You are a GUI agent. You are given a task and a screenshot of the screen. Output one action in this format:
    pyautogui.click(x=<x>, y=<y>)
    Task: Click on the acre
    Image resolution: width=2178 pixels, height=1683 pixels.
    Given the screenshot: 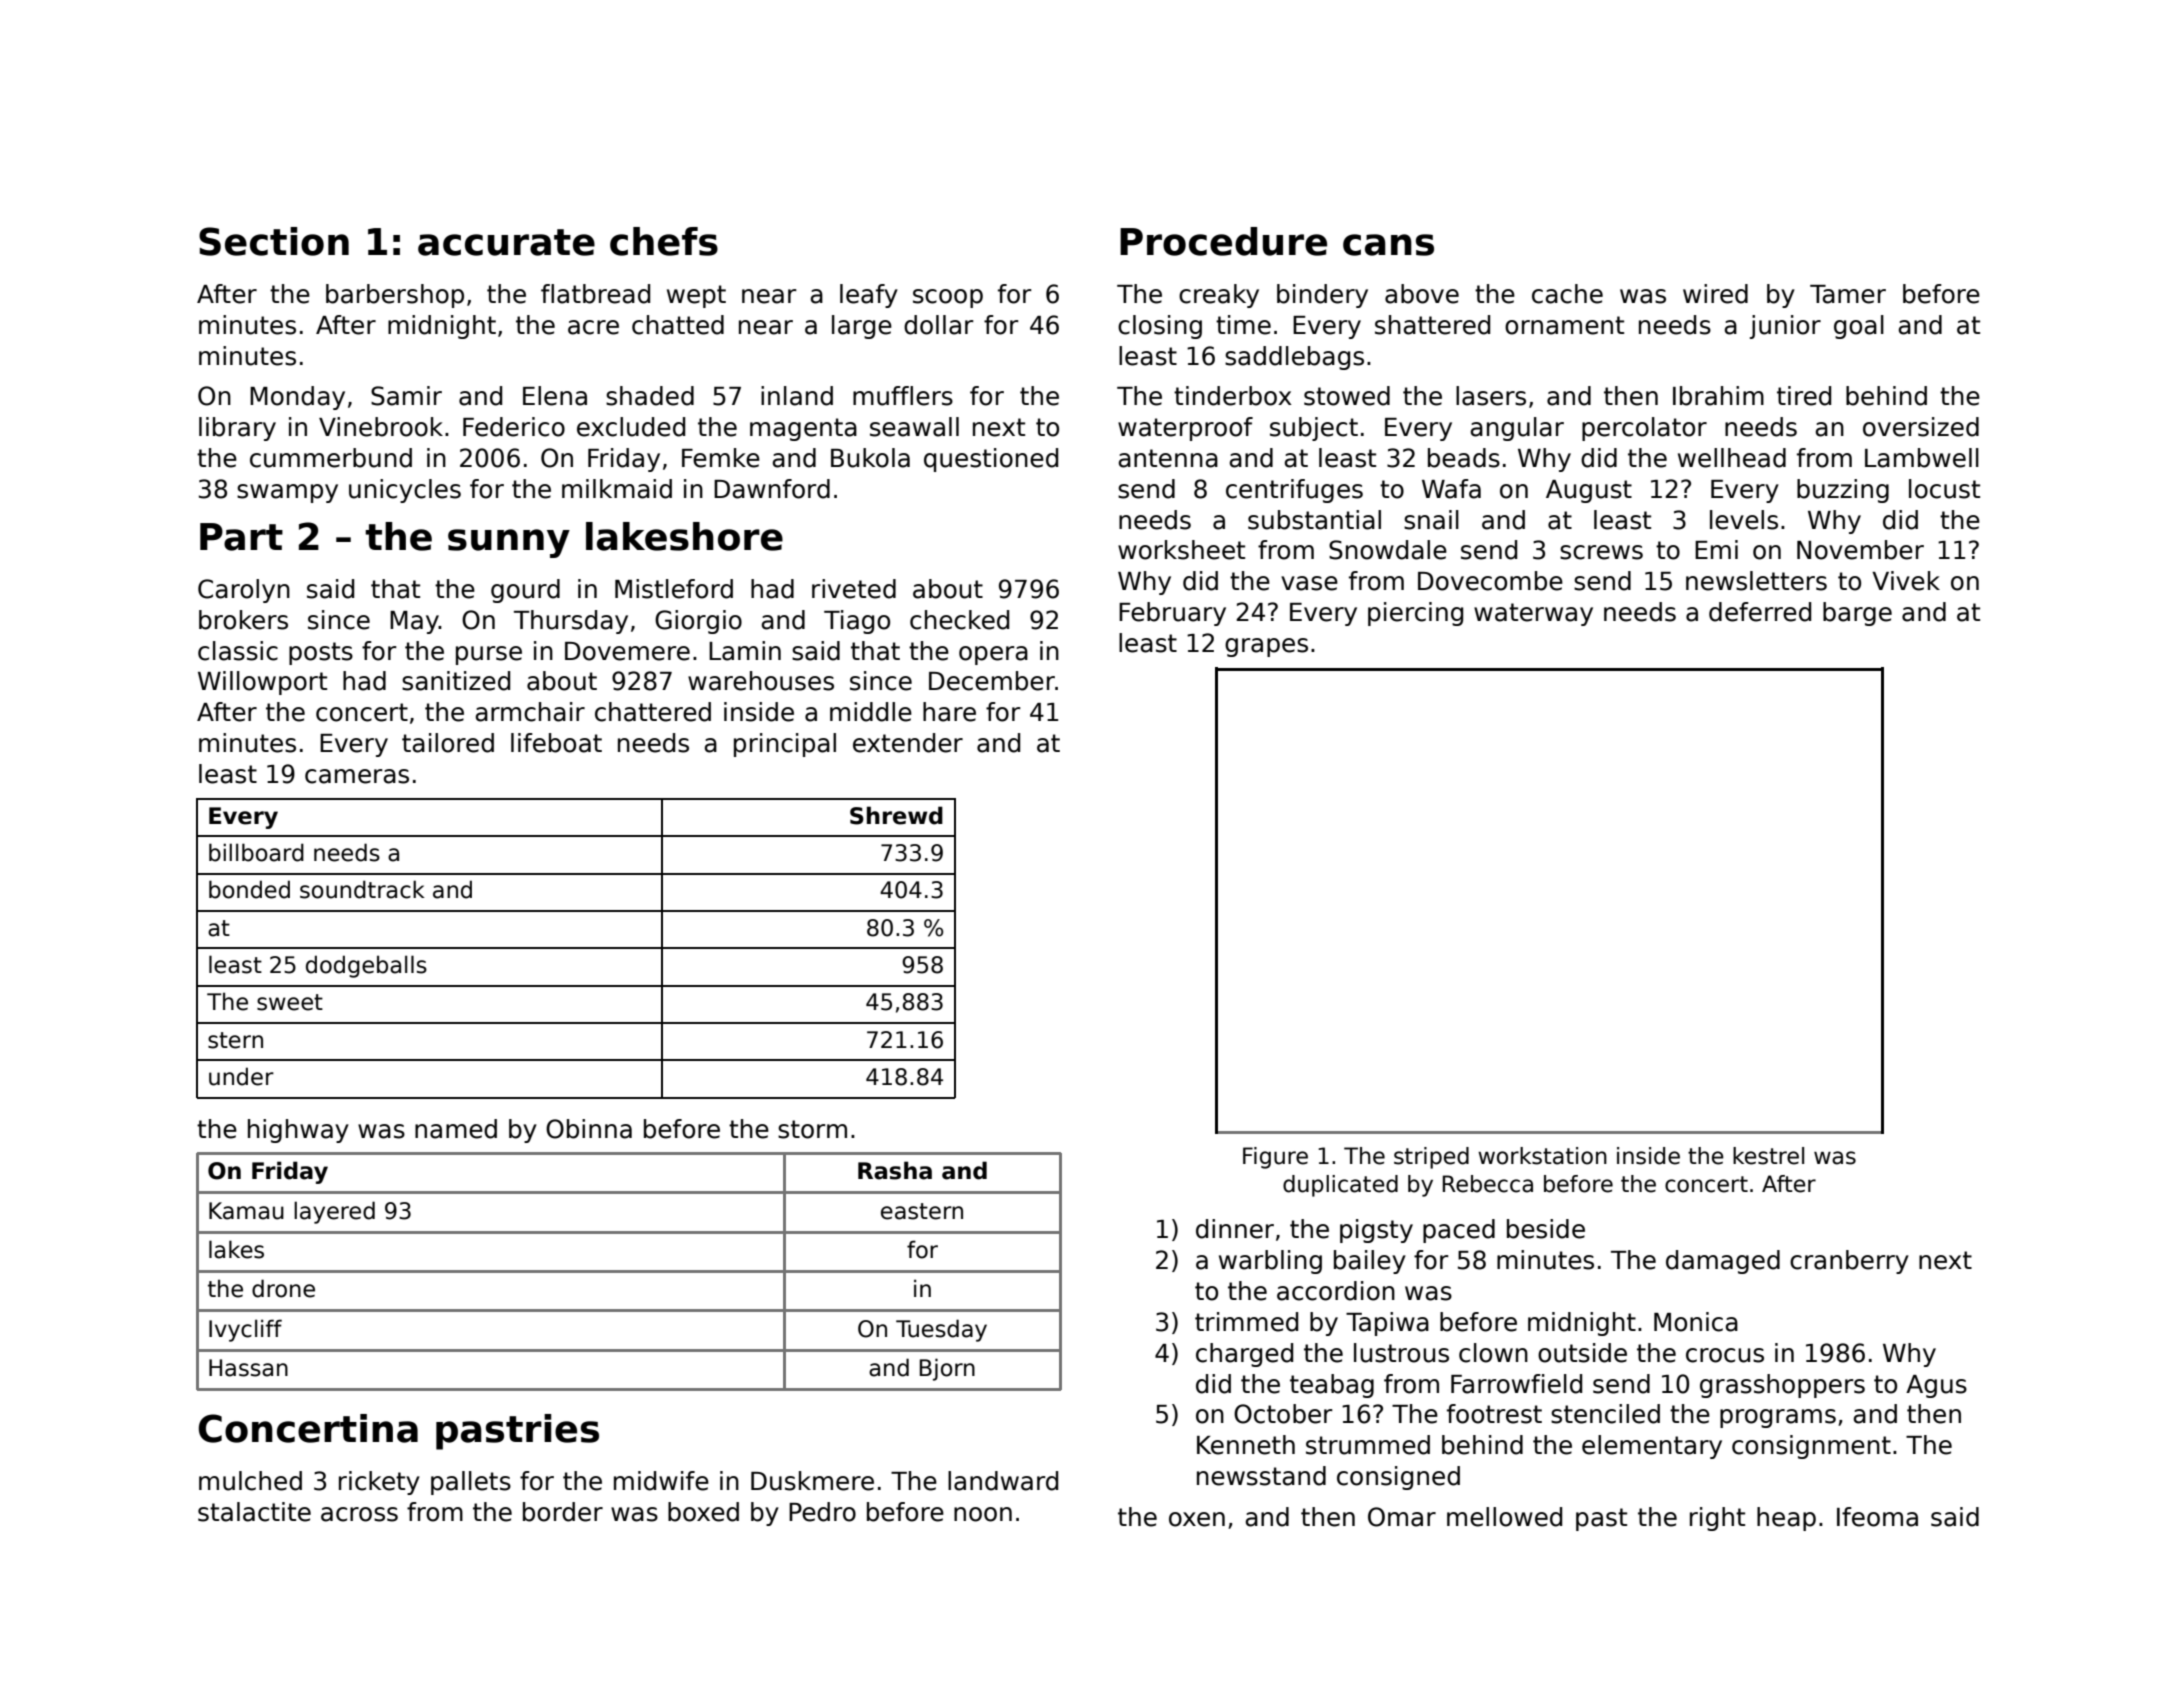 What is the action you would take?
    pyautogui.click(x=593, y=327)
